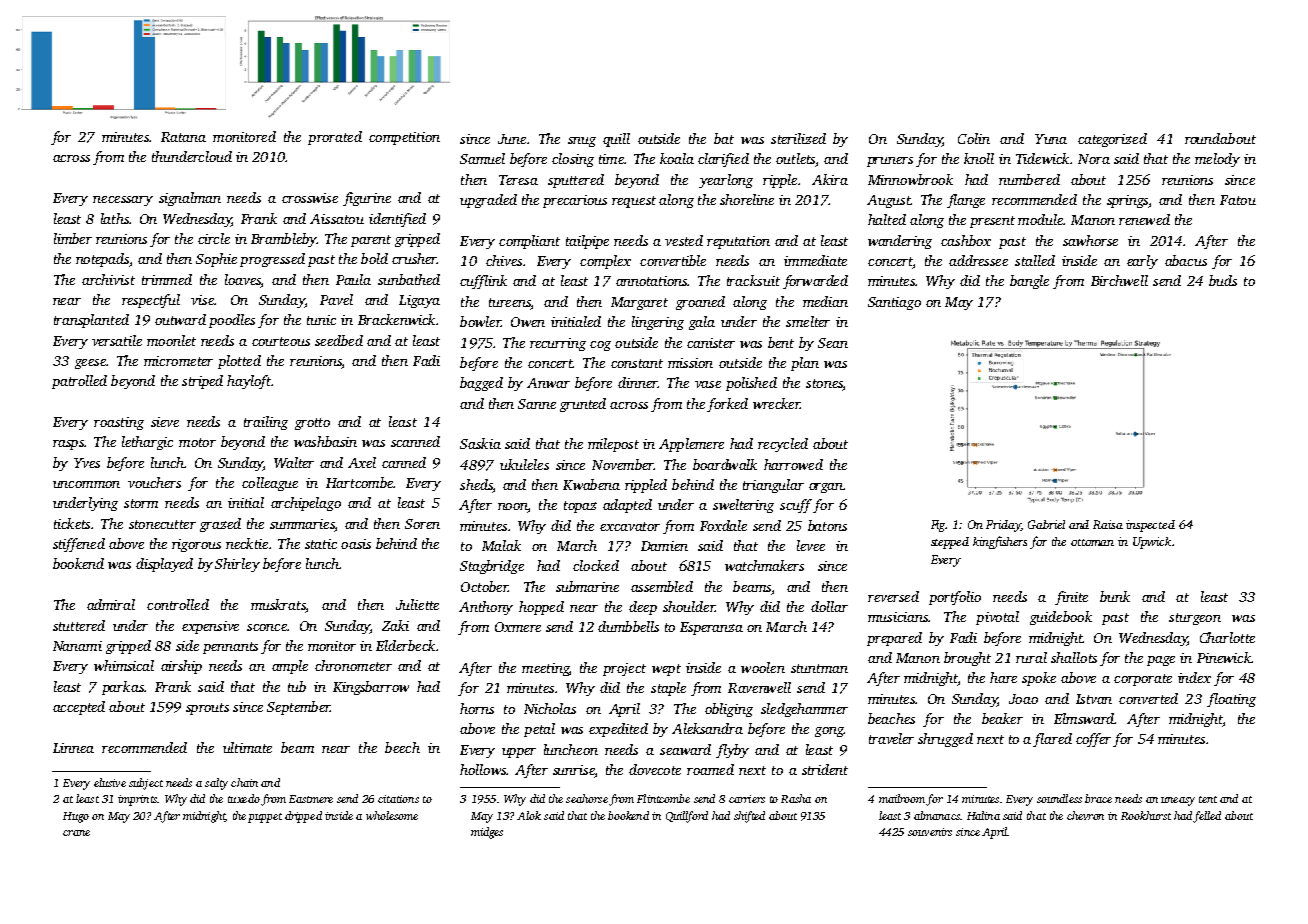 The width and height of the page is (1308, 924). What do you see at coordinates (815, 260) in the page?
I see `immediate` at bounding box center [815, 260].
